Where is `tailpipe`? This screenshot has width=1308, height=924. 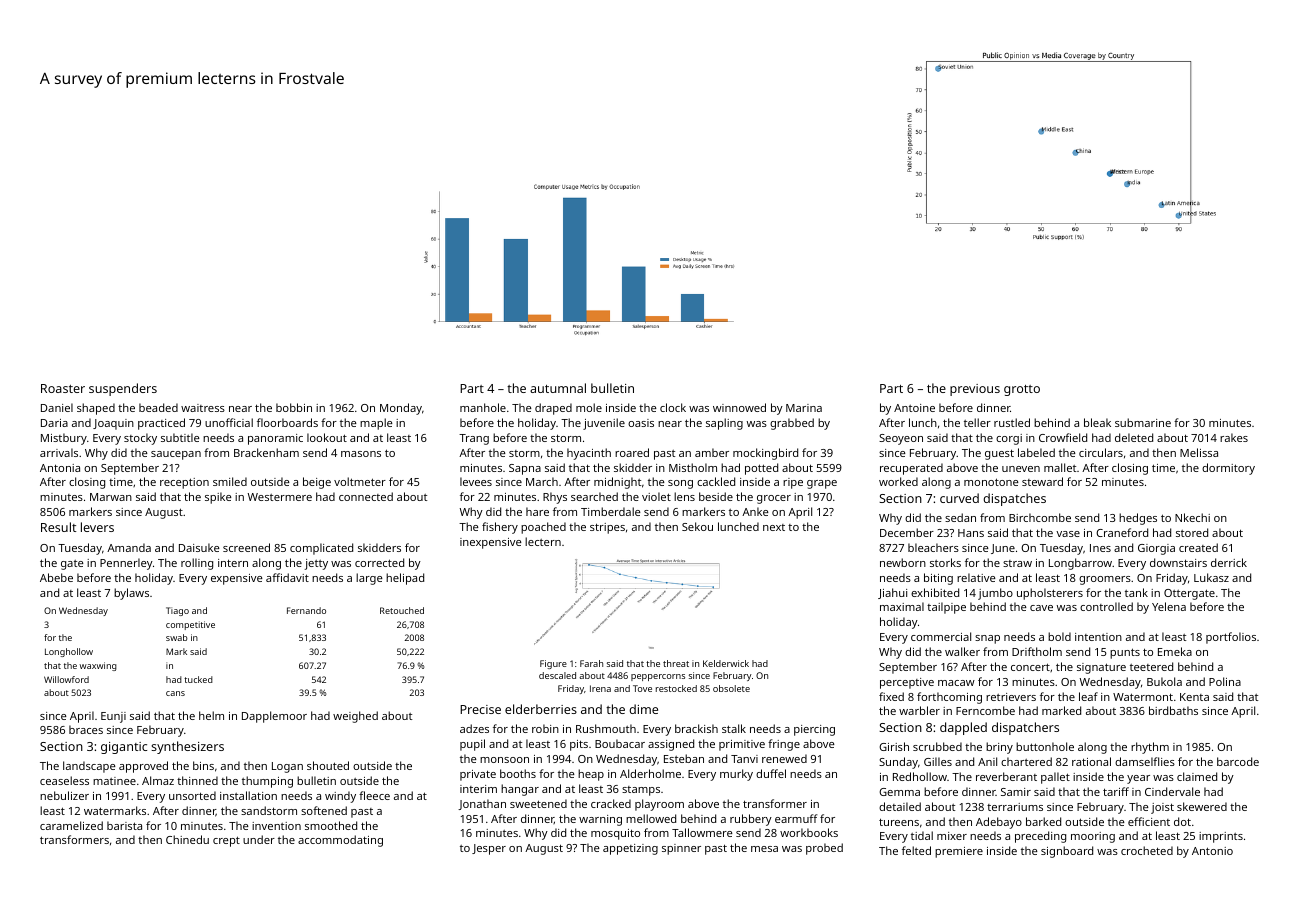
tailpipe is located at coordinates (946, 608).
